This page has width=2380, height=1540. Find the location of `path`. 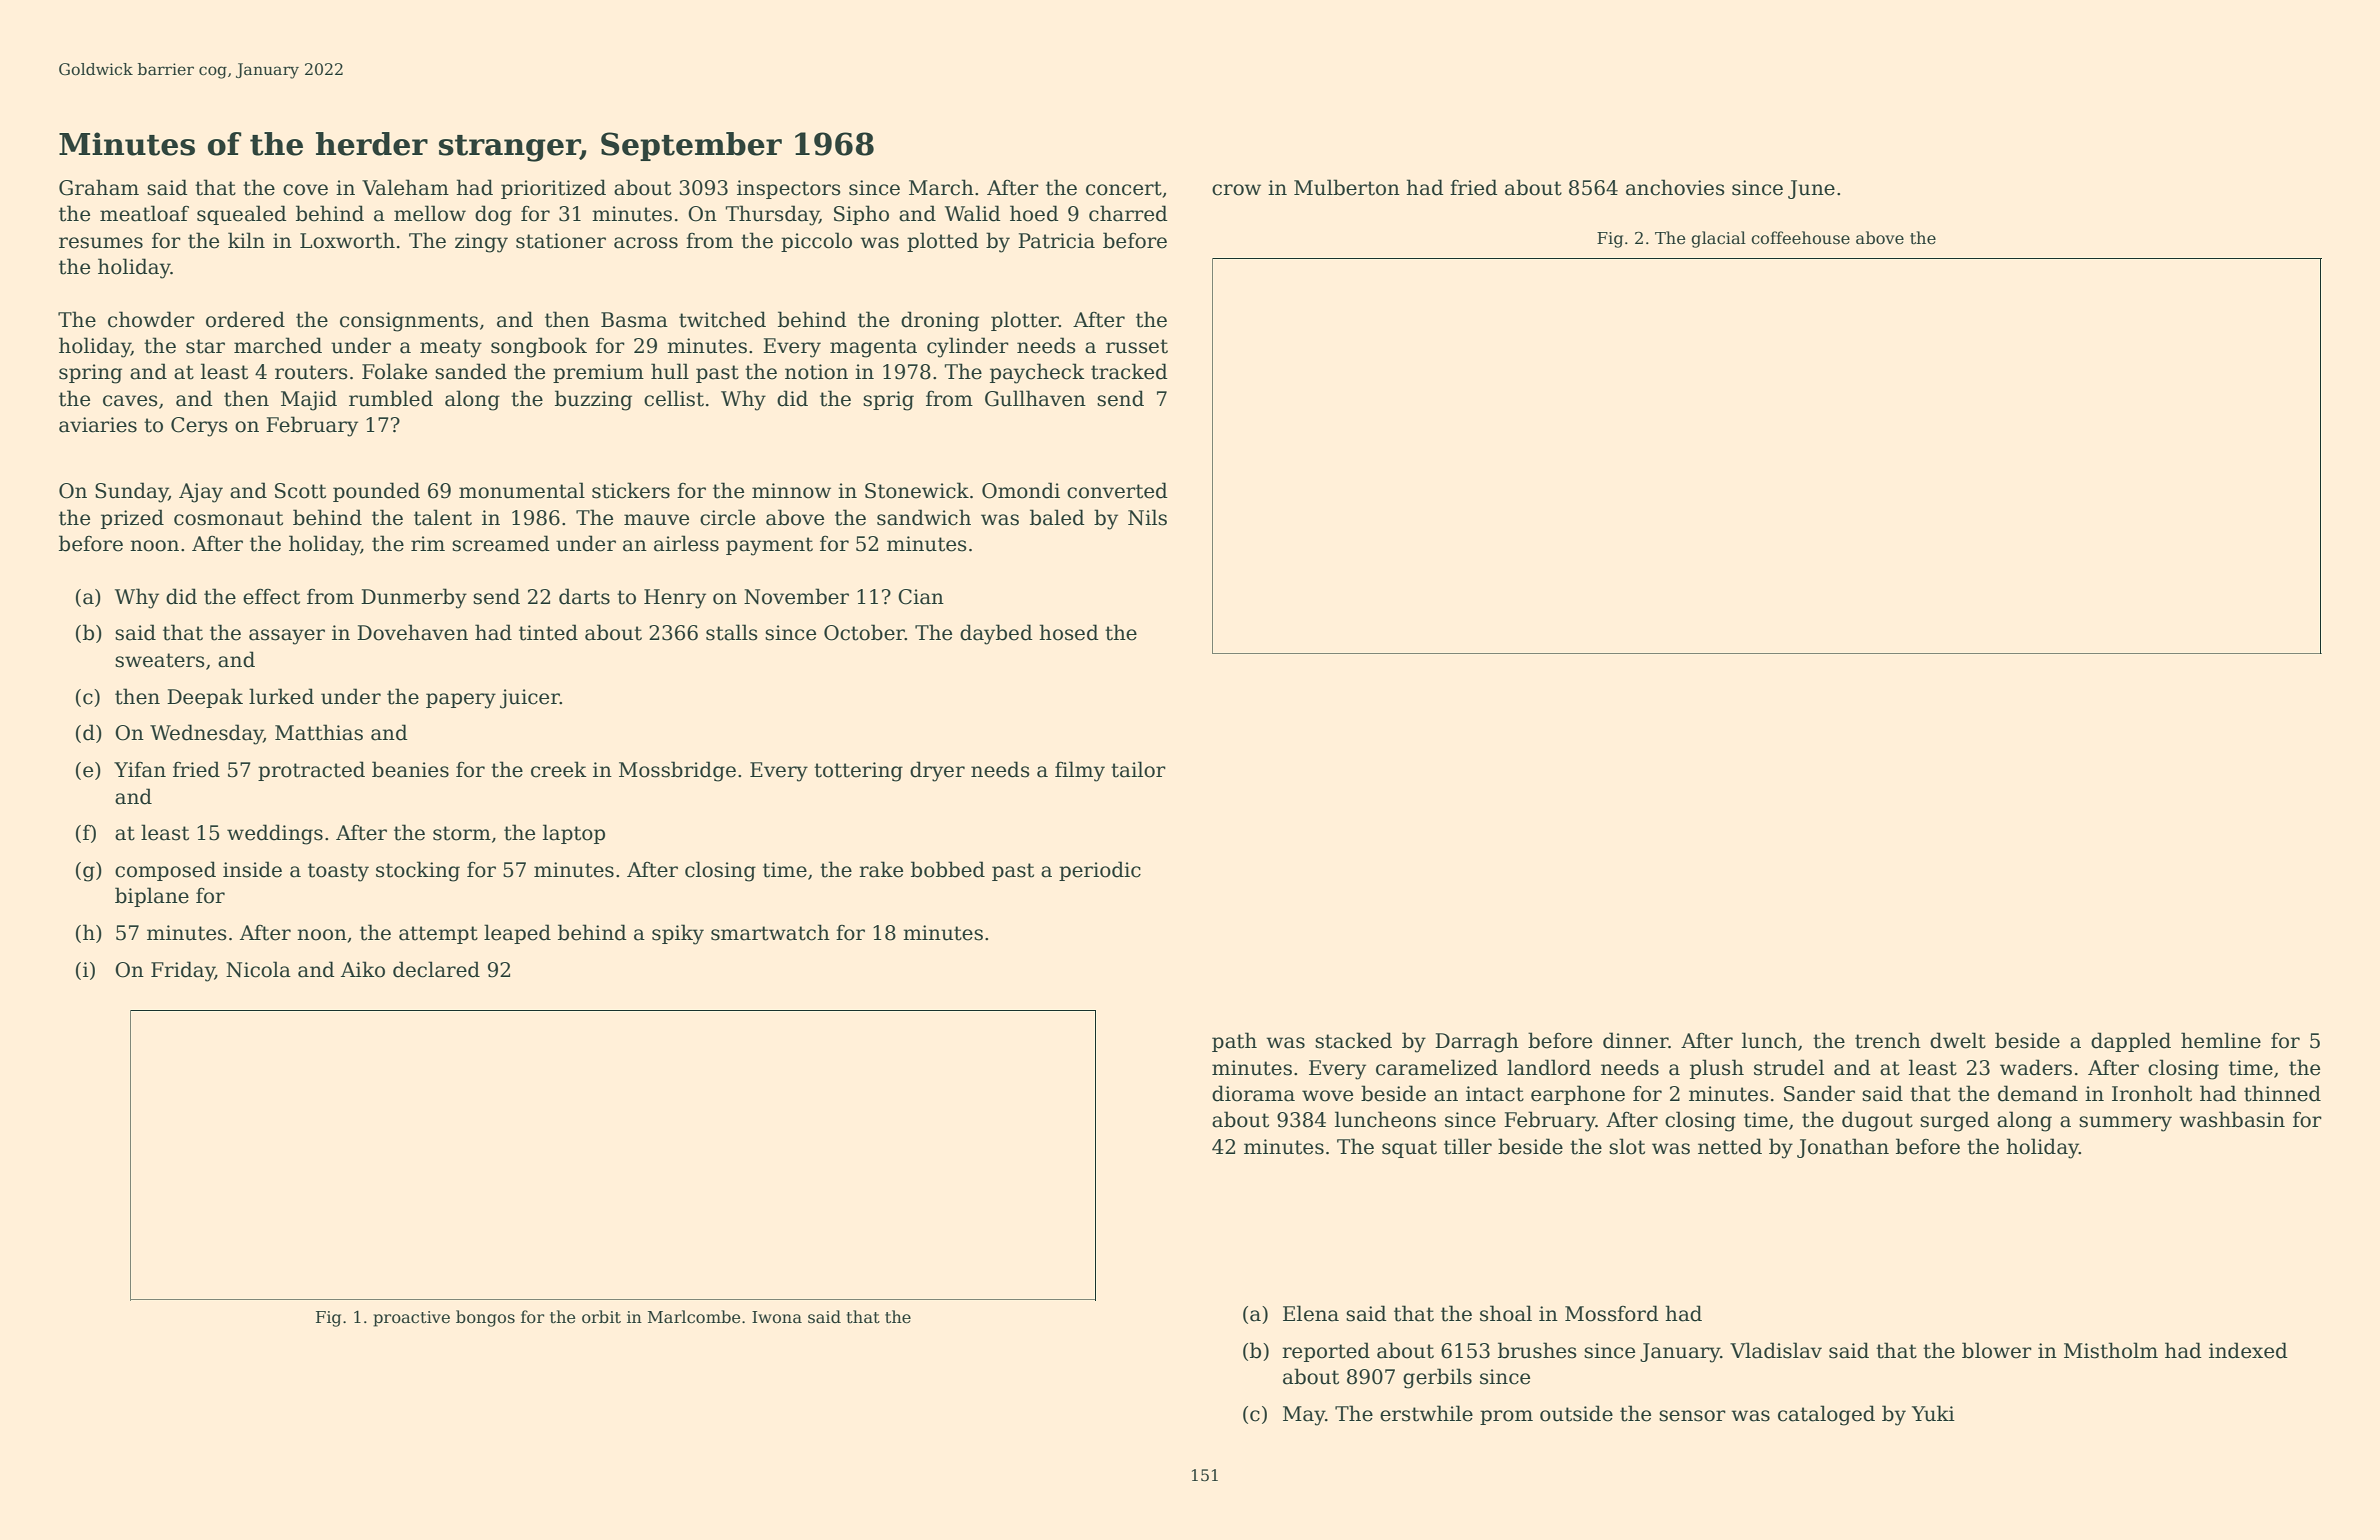

path is located at coordinates (1234, 1042).
